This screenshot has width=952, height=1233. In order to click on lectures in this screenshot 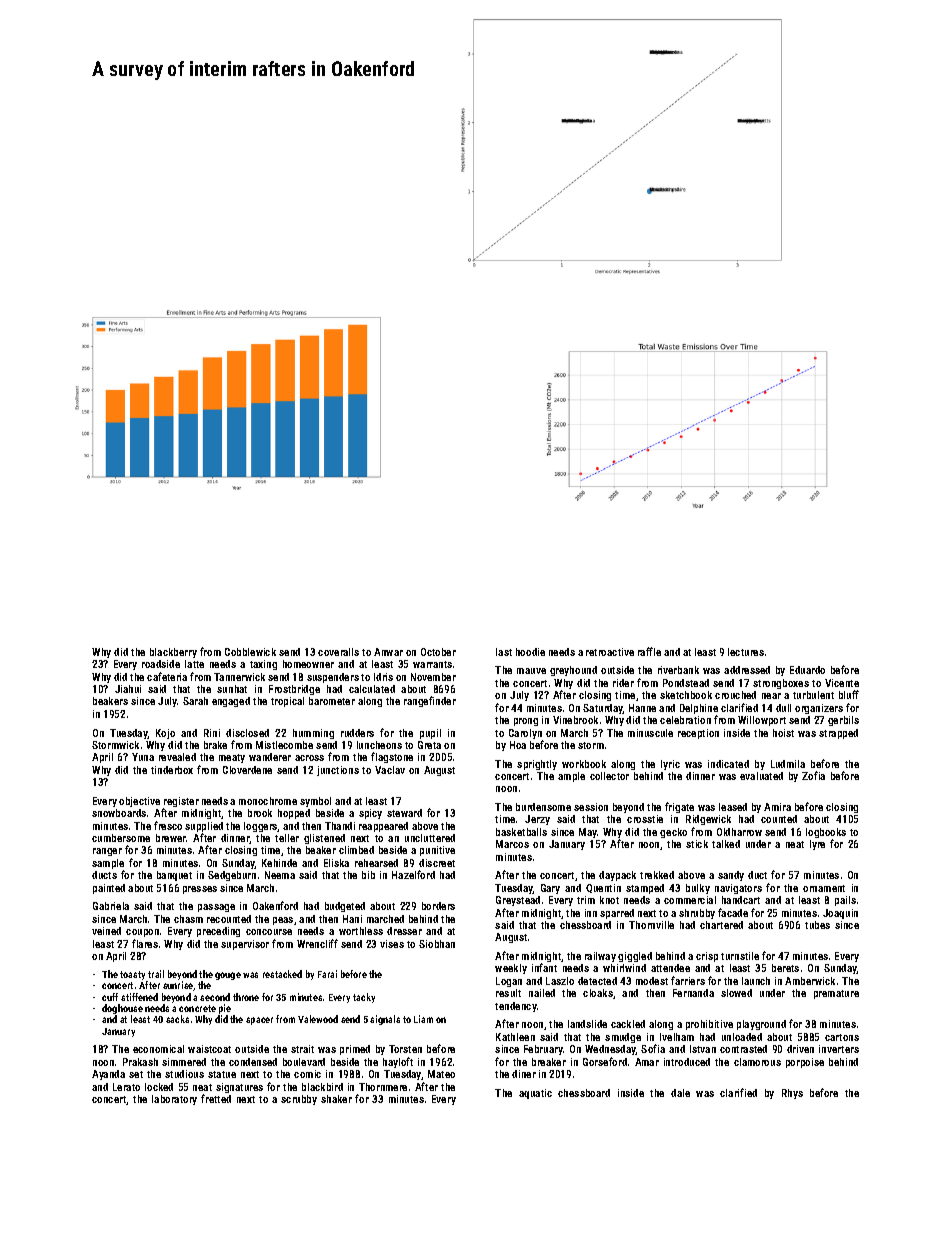, I will do `click(746, 652)`.
